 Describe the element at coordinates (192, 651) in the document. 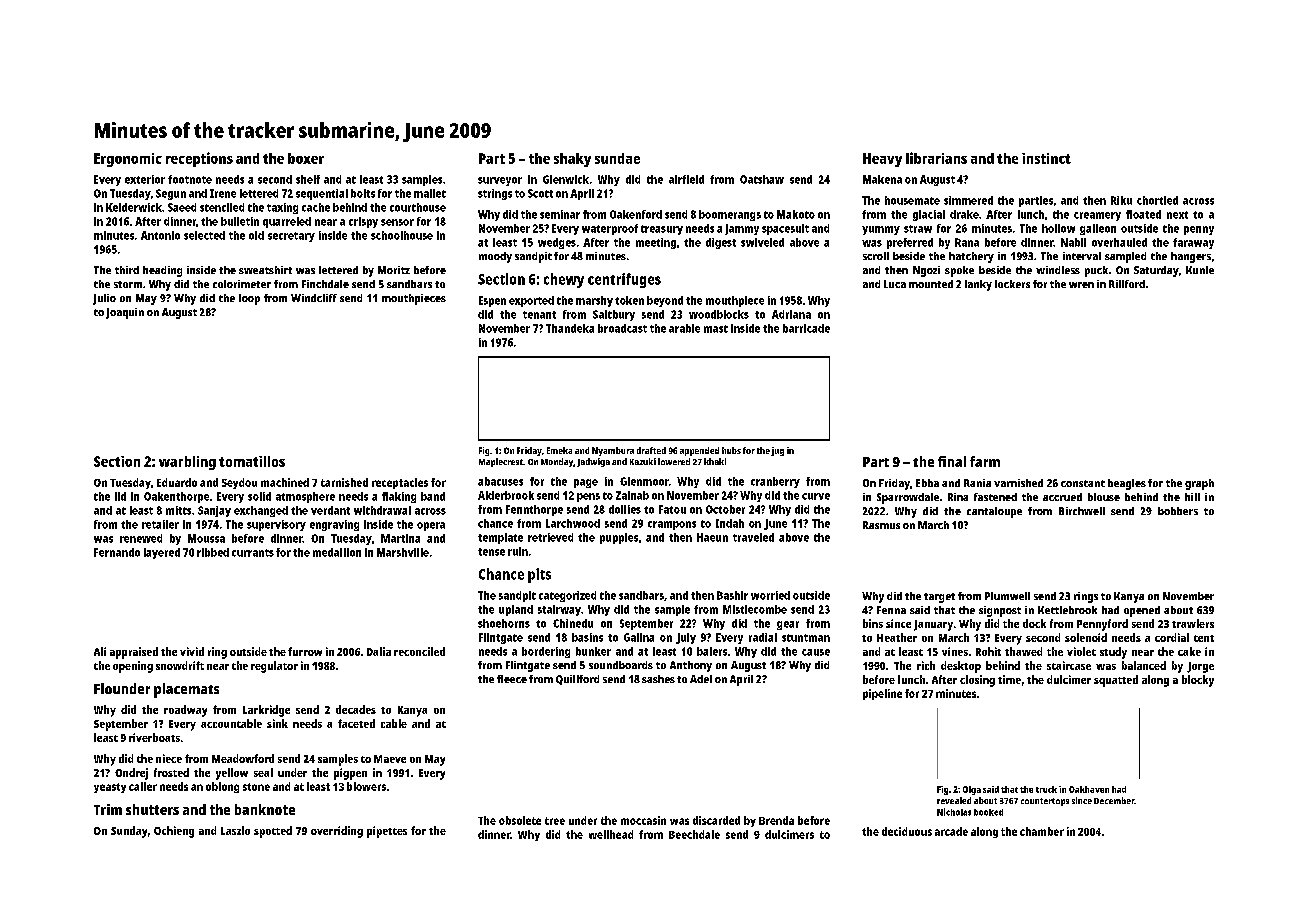

I see `vivid` at that location.
